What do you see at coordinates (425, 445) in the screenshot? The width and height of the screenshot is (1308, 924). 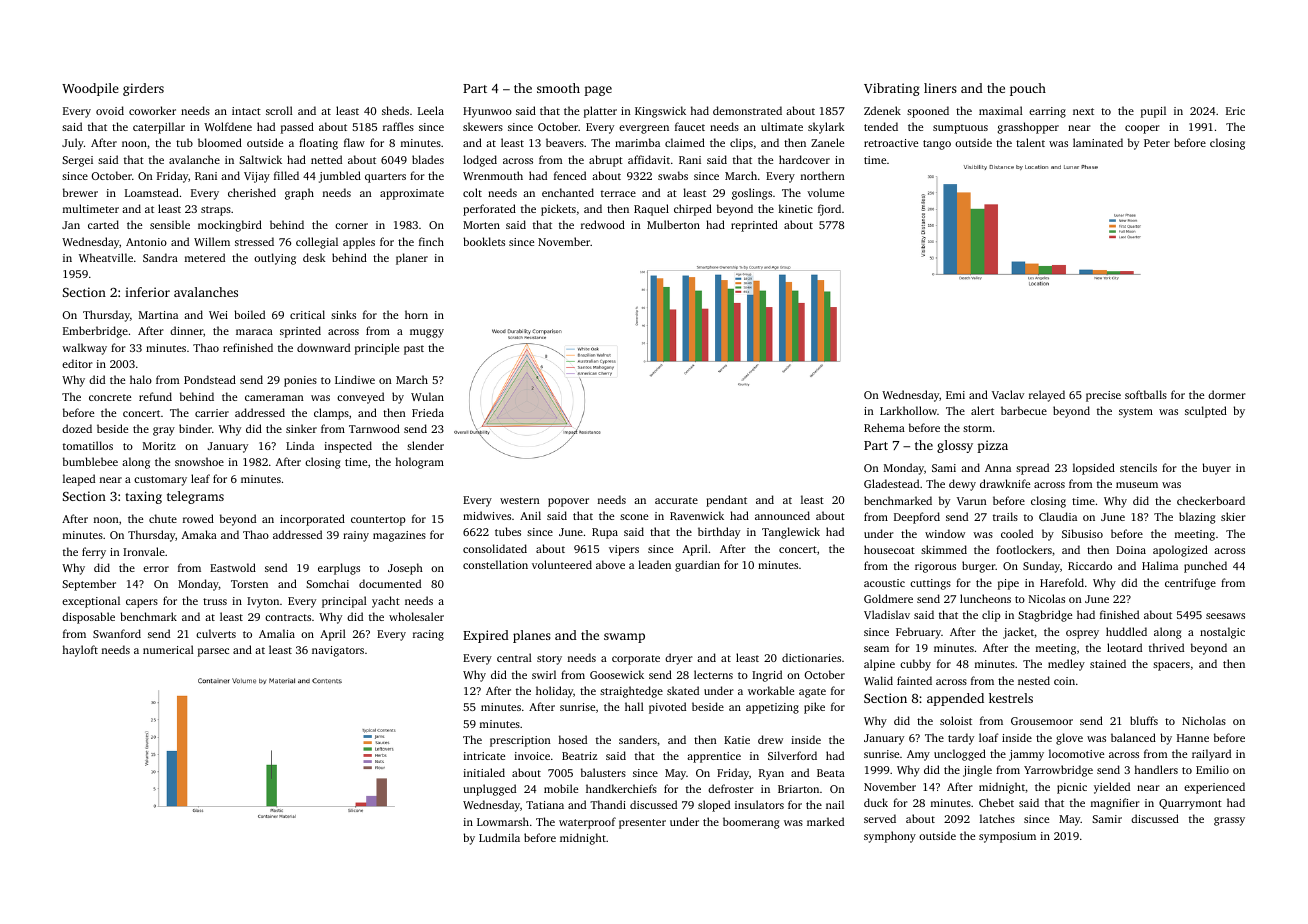 I see `slender` at bounding box center [425, 445].
